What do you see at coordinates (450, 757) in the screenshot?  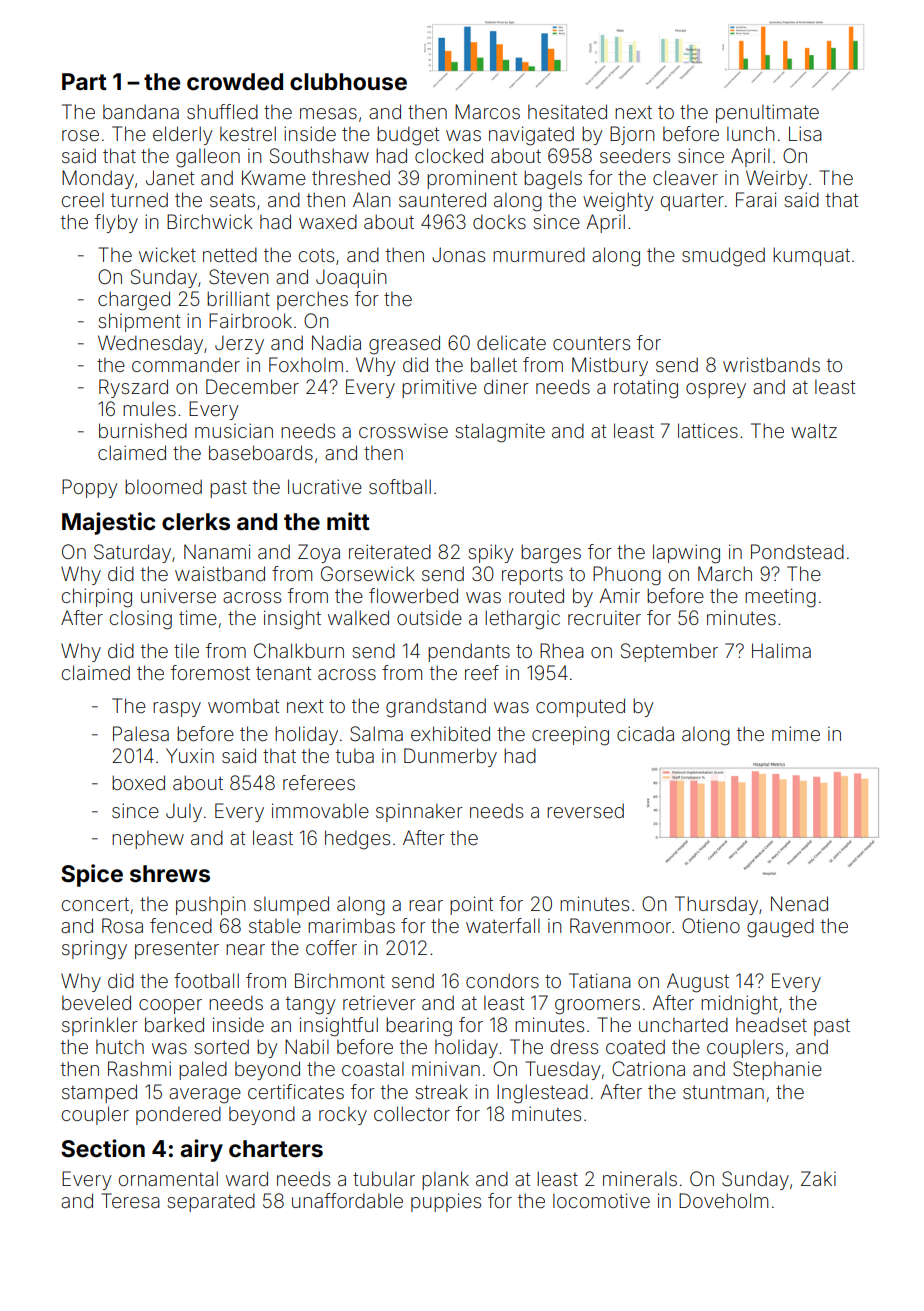 I see `Dunmerby` at bounding box center [450, 757].
